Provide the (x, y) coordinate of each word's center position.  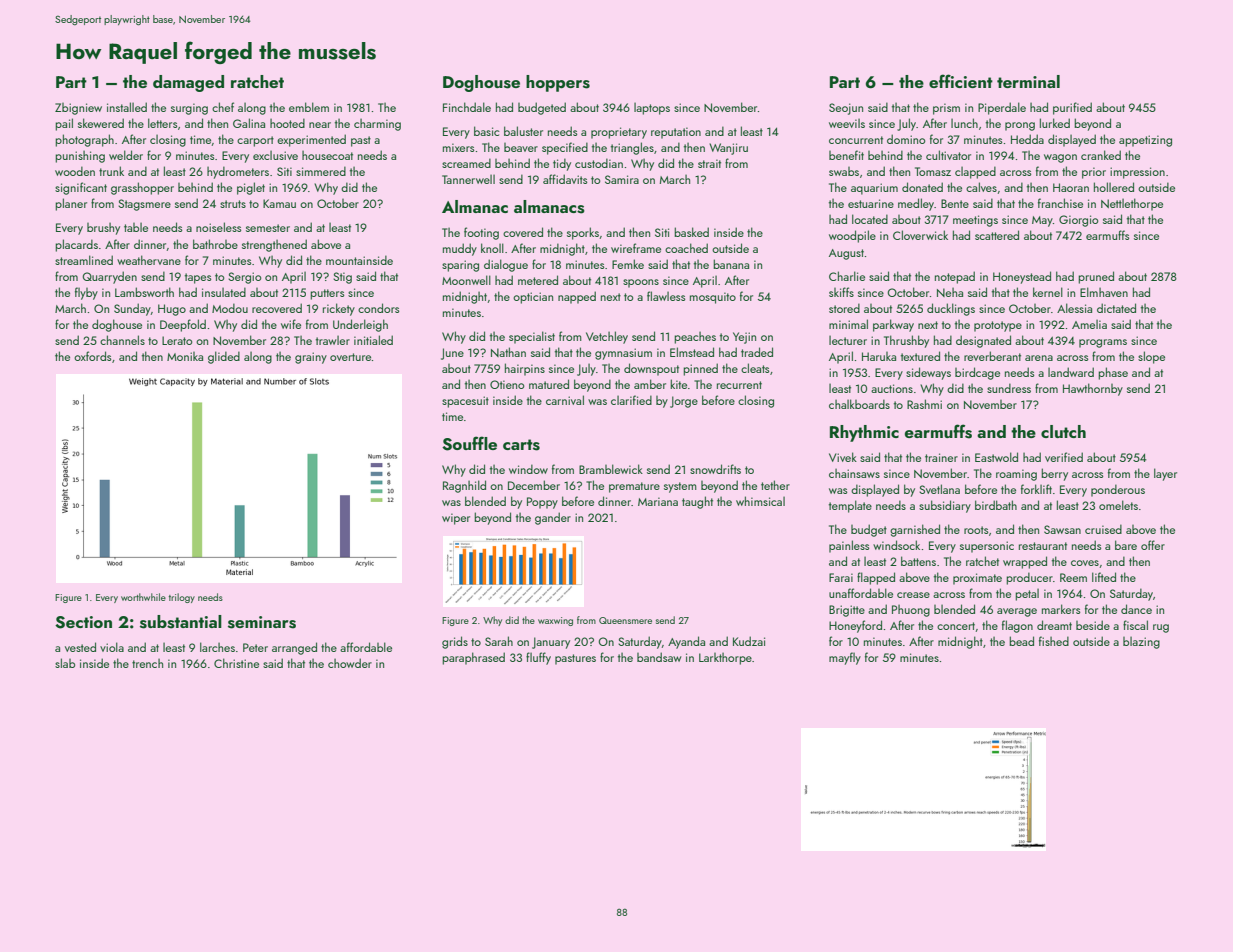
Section (83, 622)
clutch (1063, 431)
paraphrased (473, 658)
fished (1054, 641)
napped (577, 297)
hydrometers (238, 172)
